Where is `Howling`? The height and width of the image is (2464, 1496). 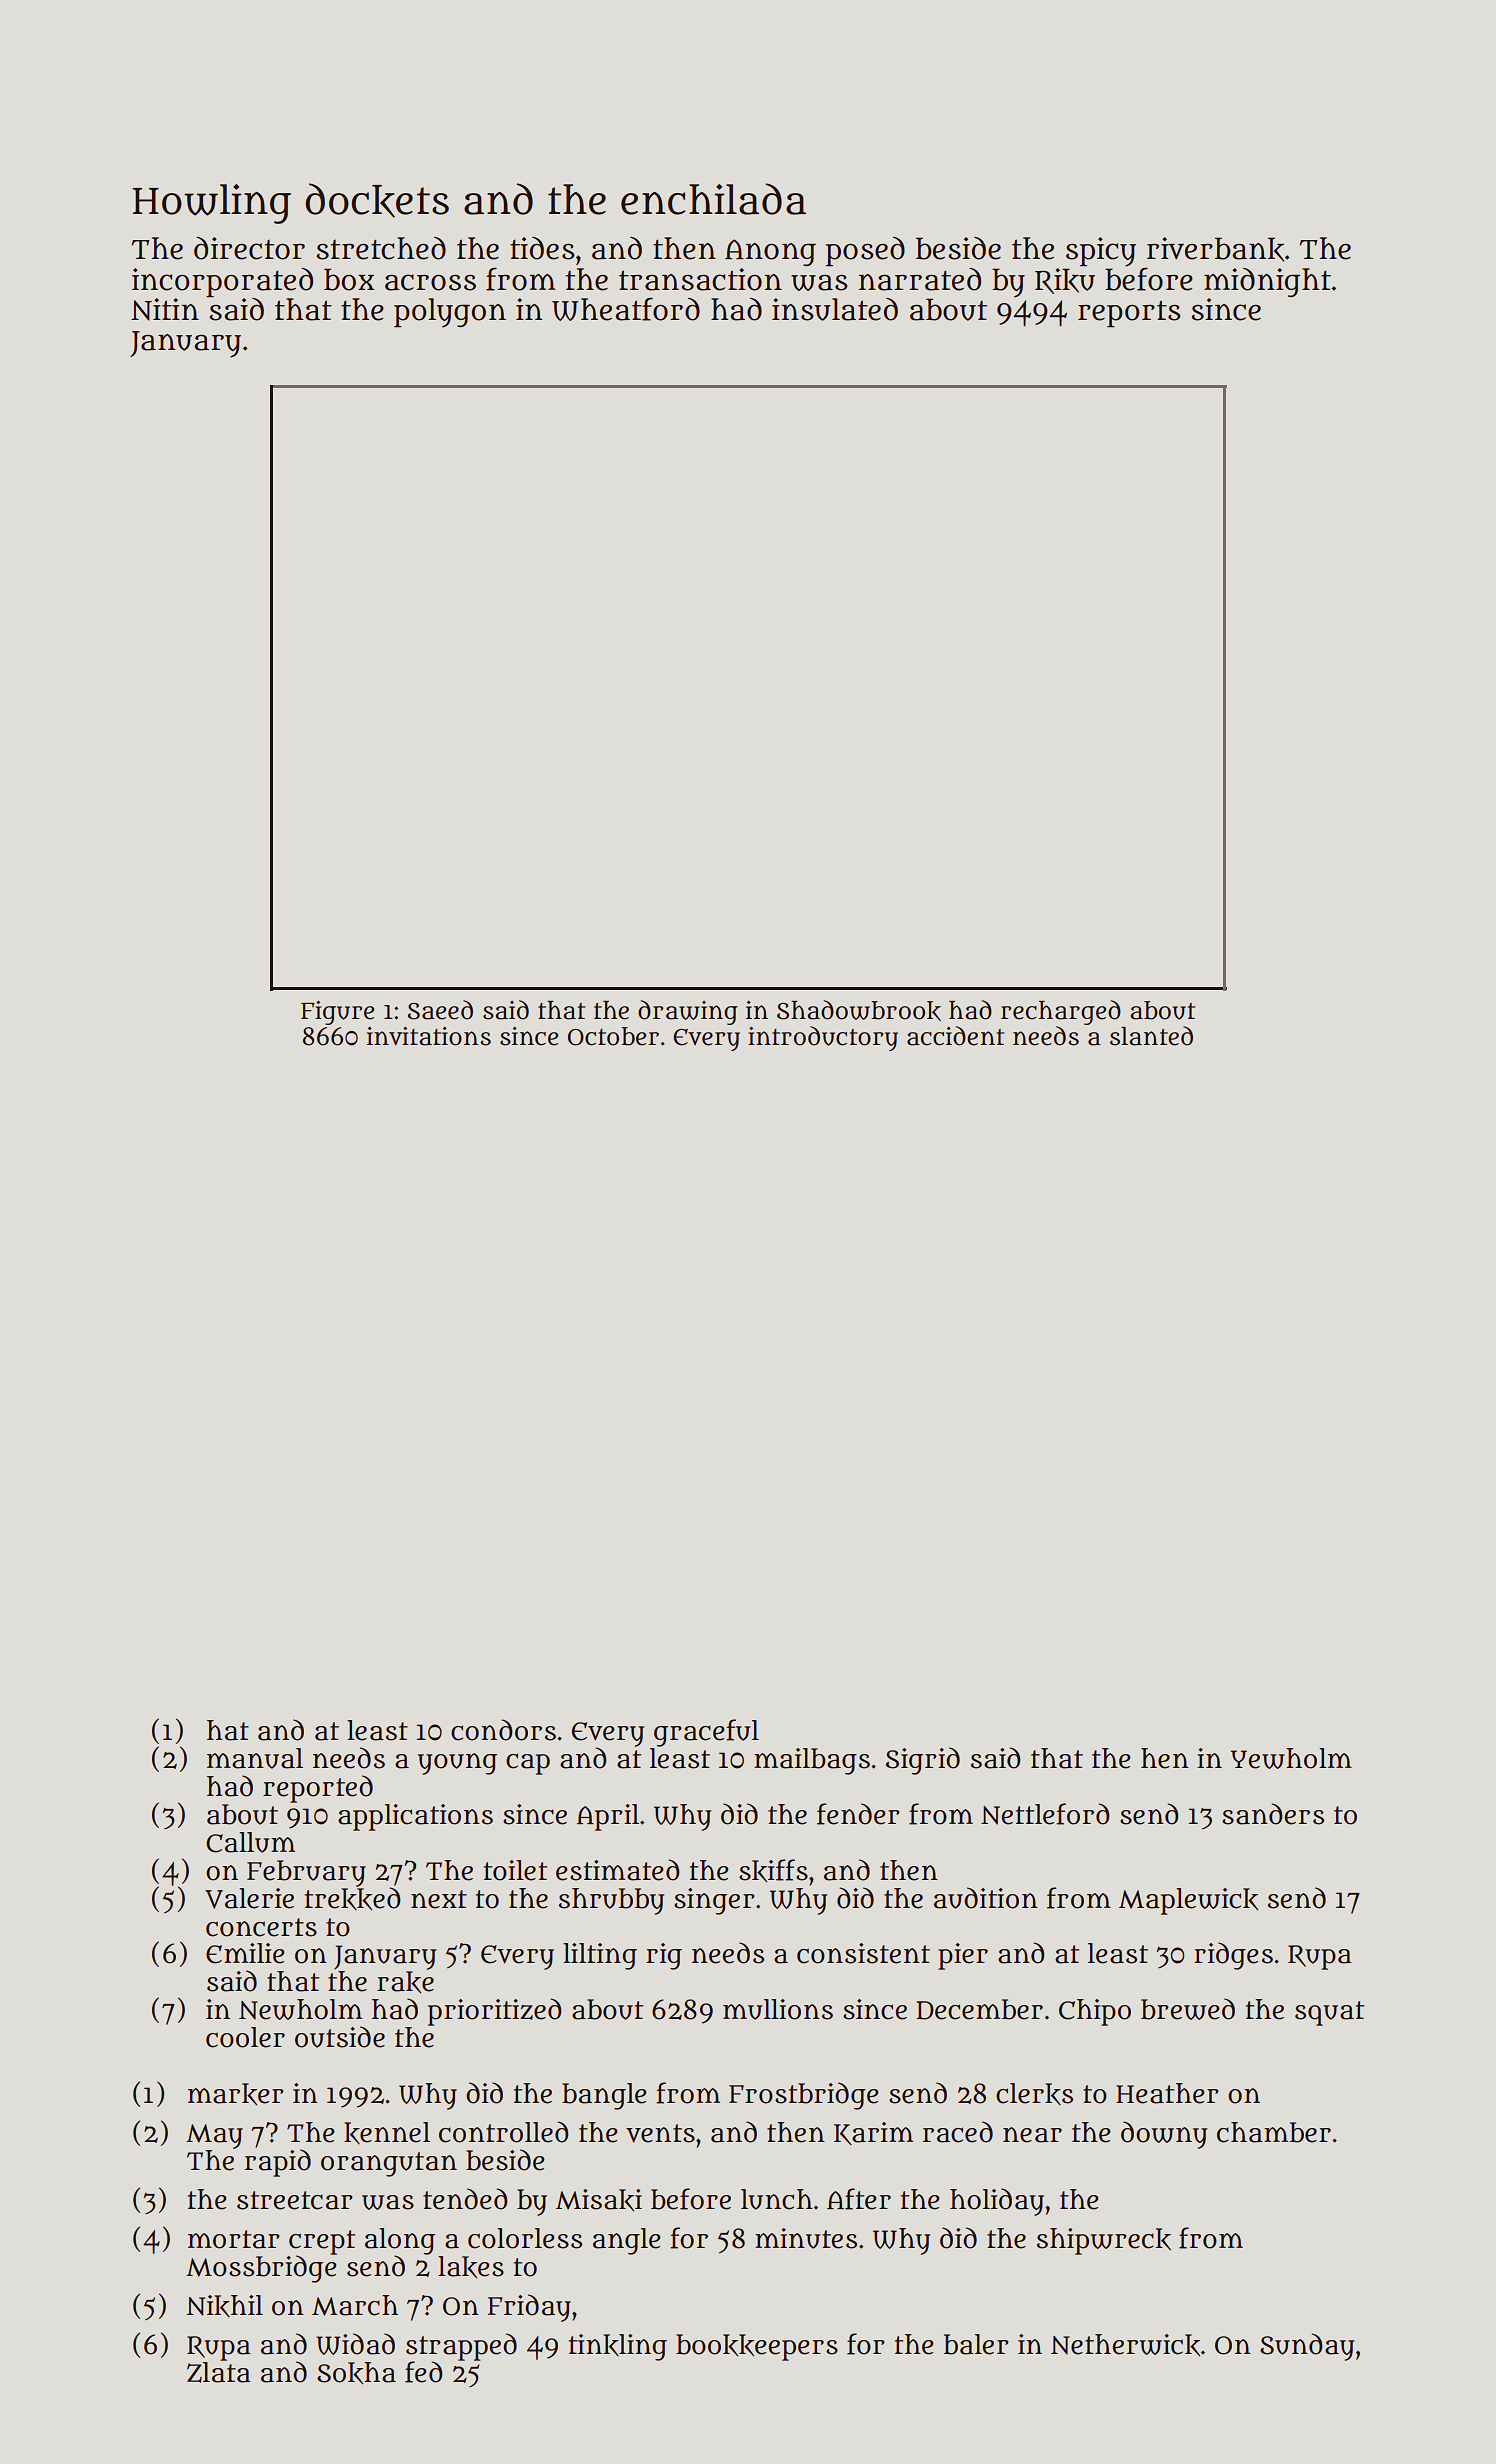 Howling is located at coordinates (211, 204).
